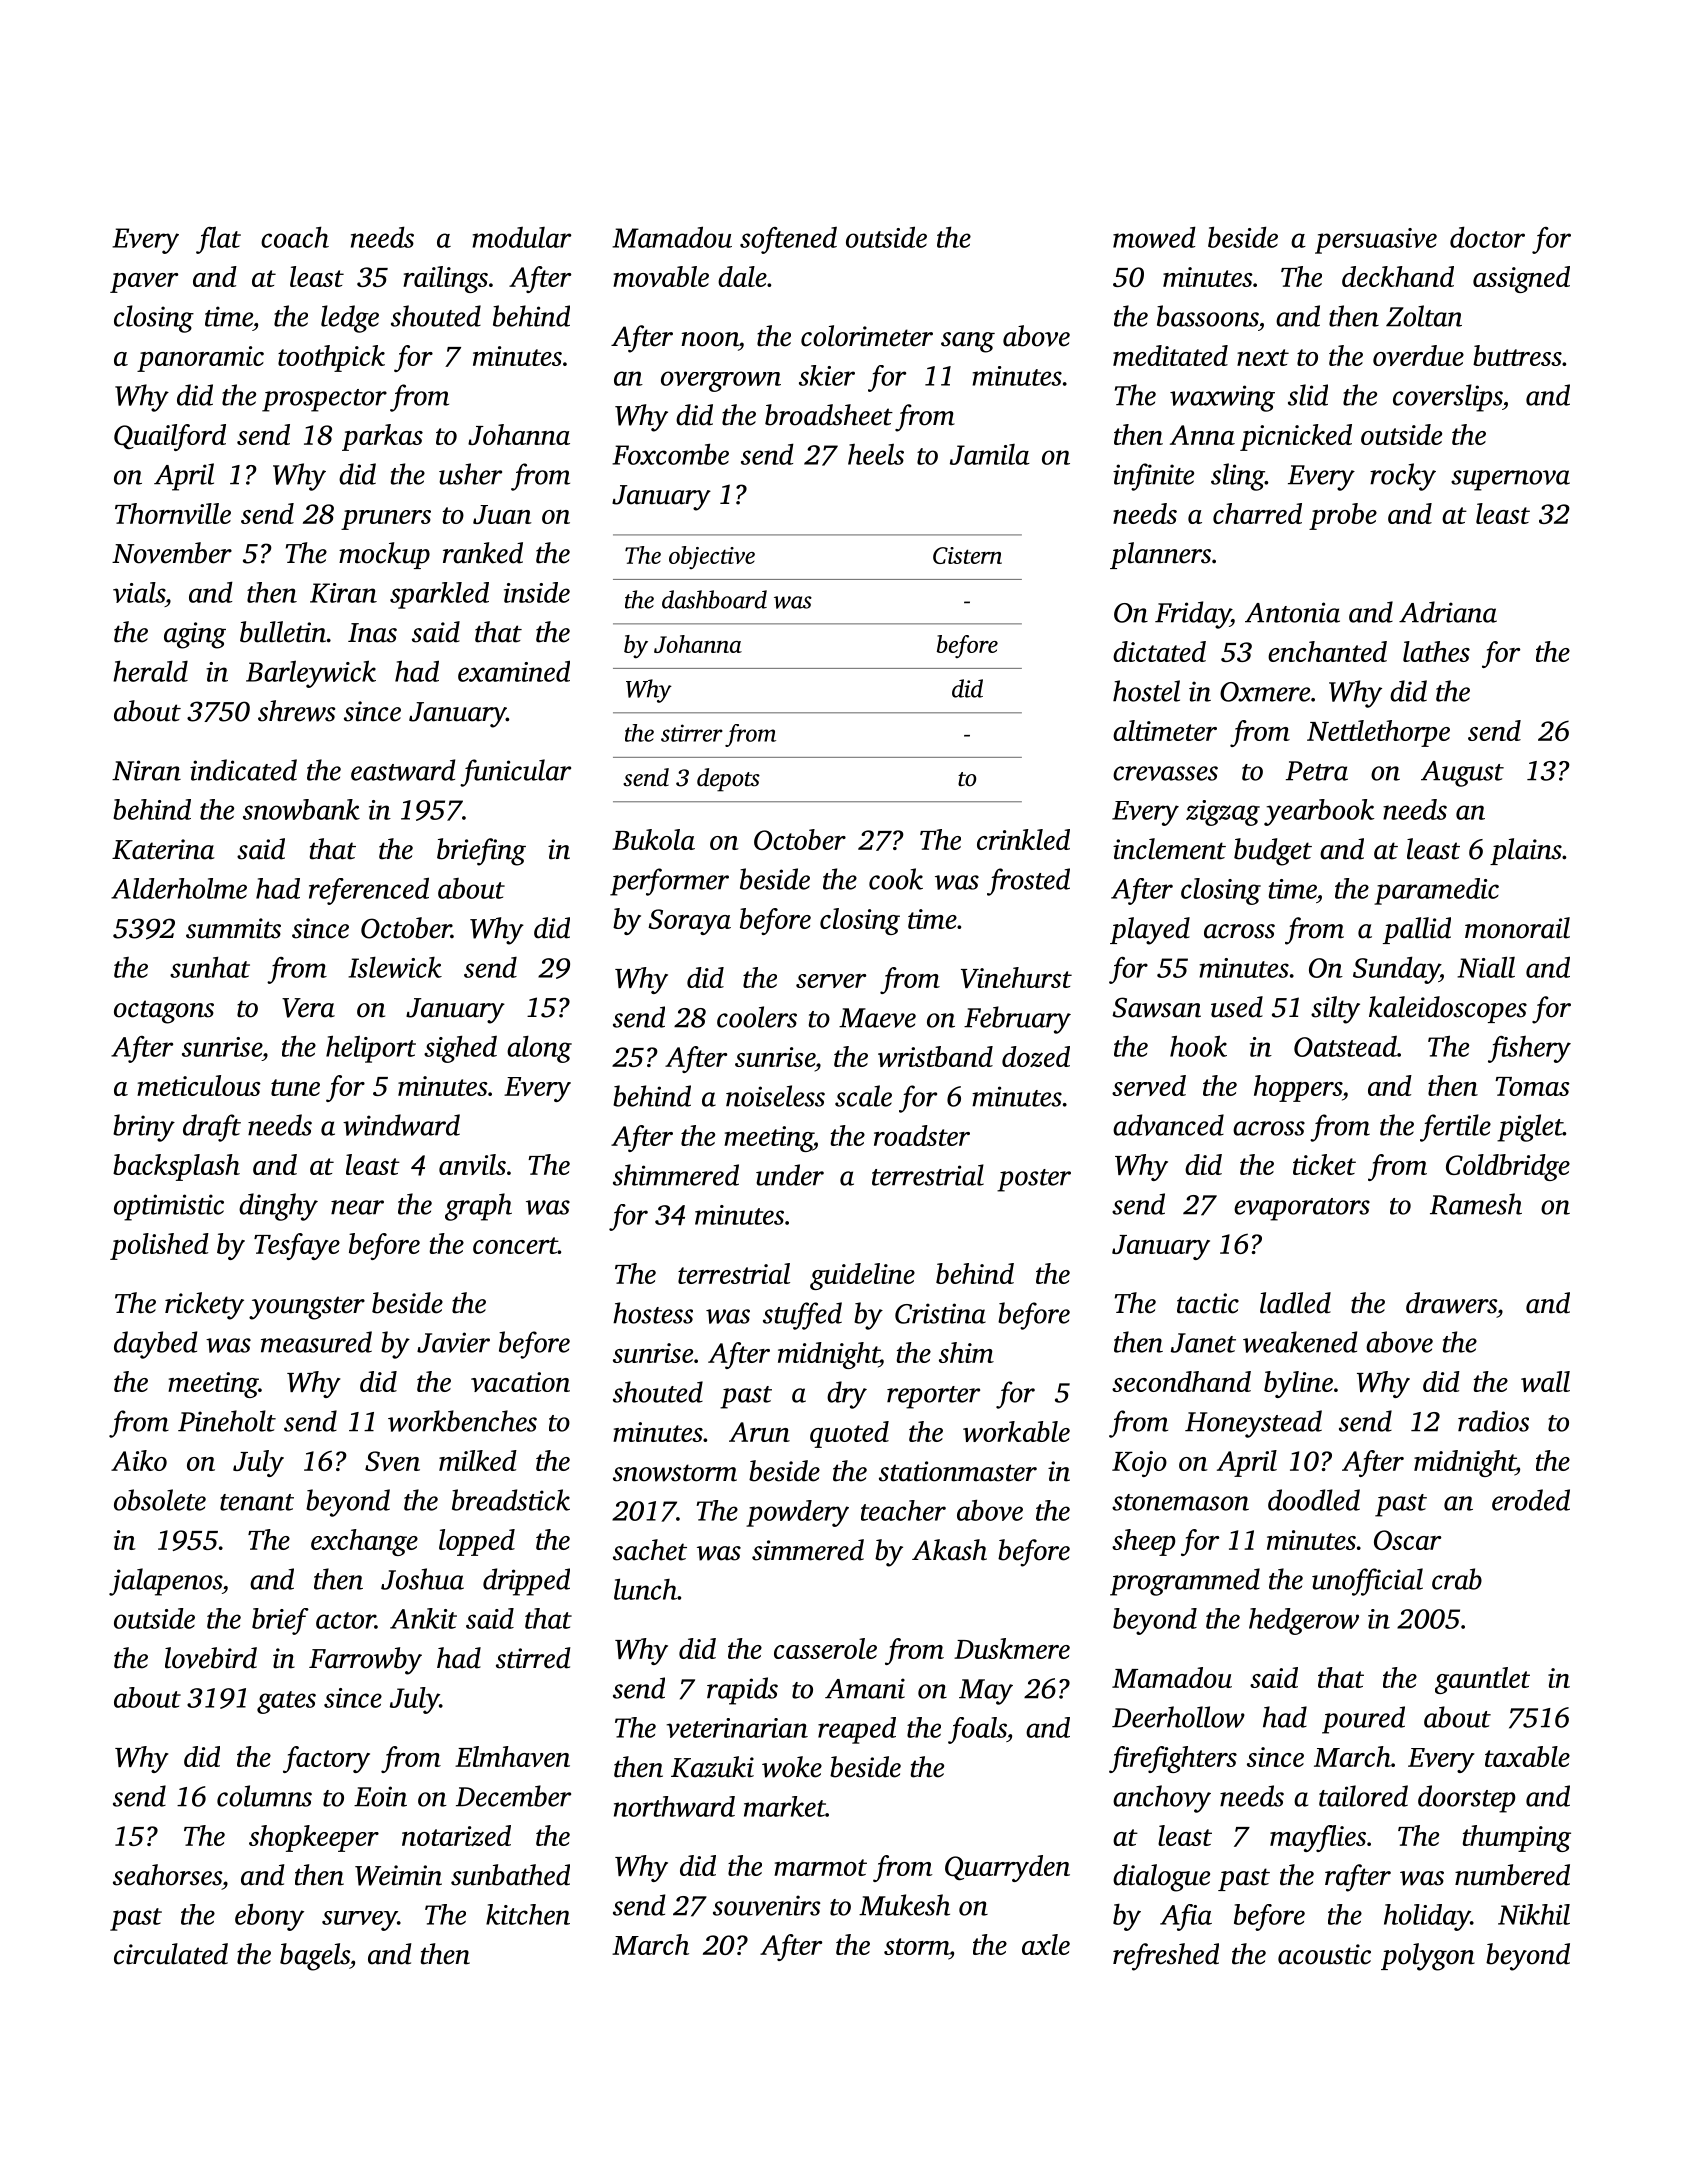  I want to click on scale, so click(863, 1096).
